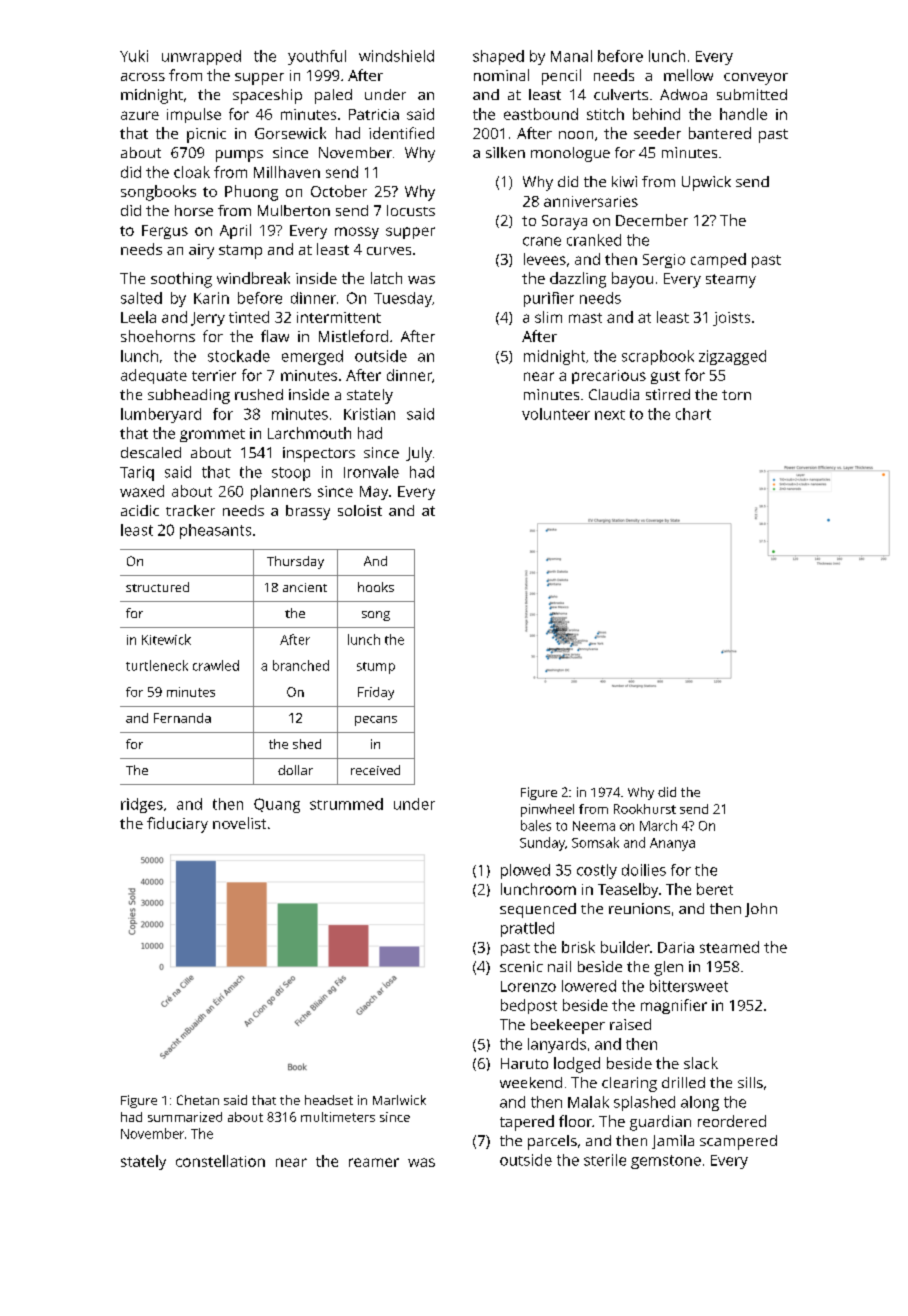  Describe the element at coordinates (498, 57) in the image. I see `shaped` at that location.
